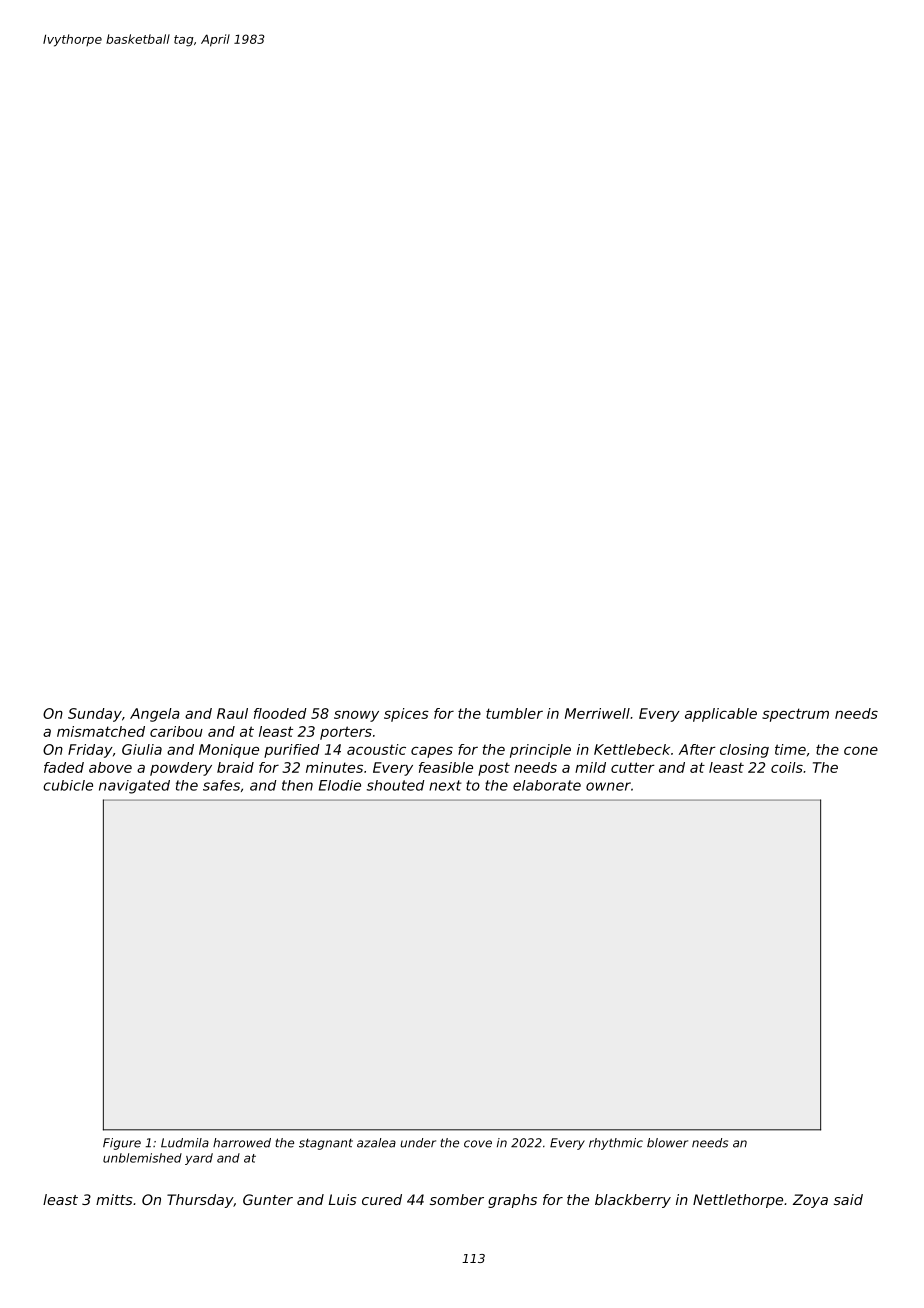 The height and width of the screenshot is (1308, 924). I want to click on spectrum, so click(795, 715).
